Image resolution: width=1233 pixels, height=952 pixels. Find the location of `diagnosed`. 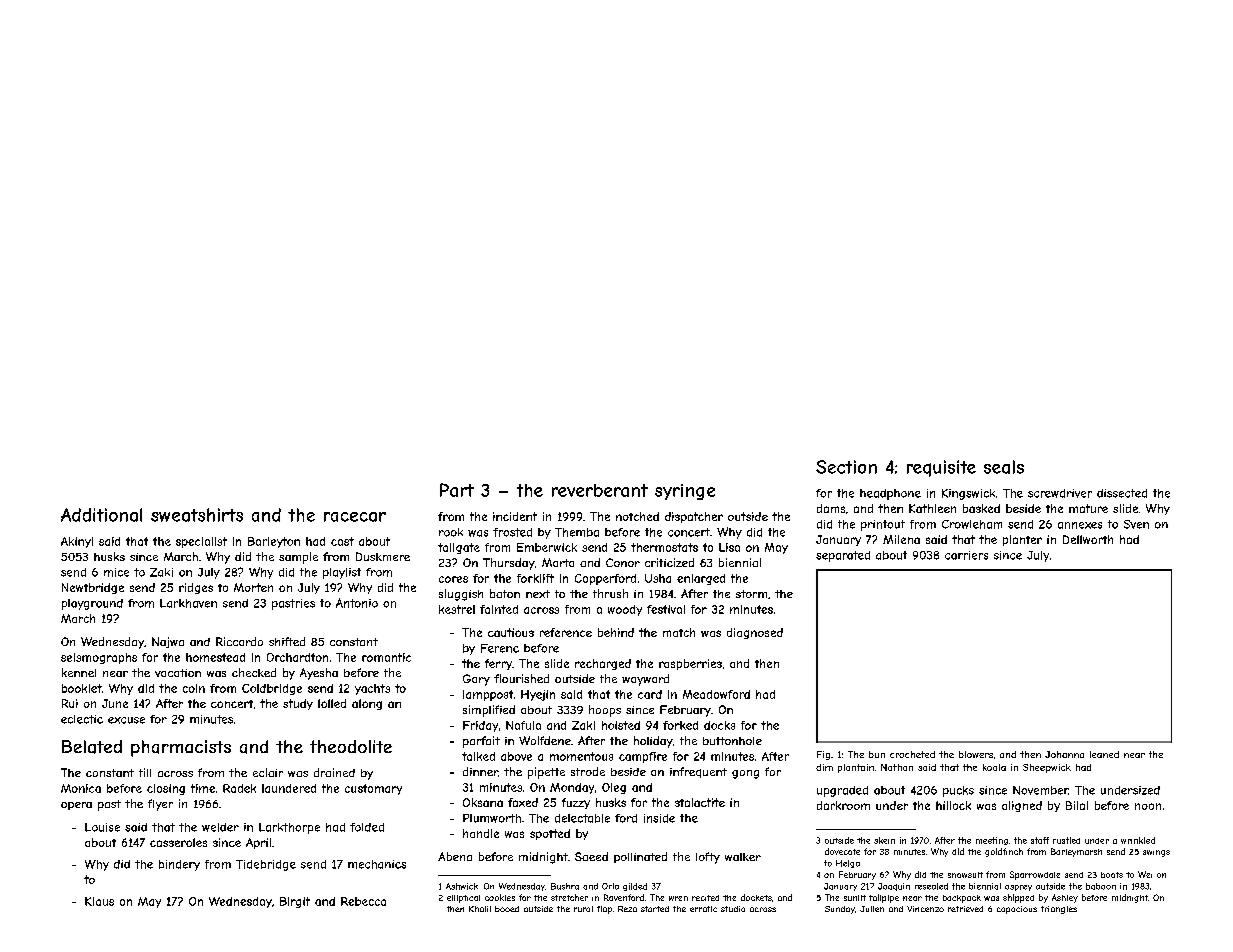

diagnosed is located at coordinates (755, 633).
